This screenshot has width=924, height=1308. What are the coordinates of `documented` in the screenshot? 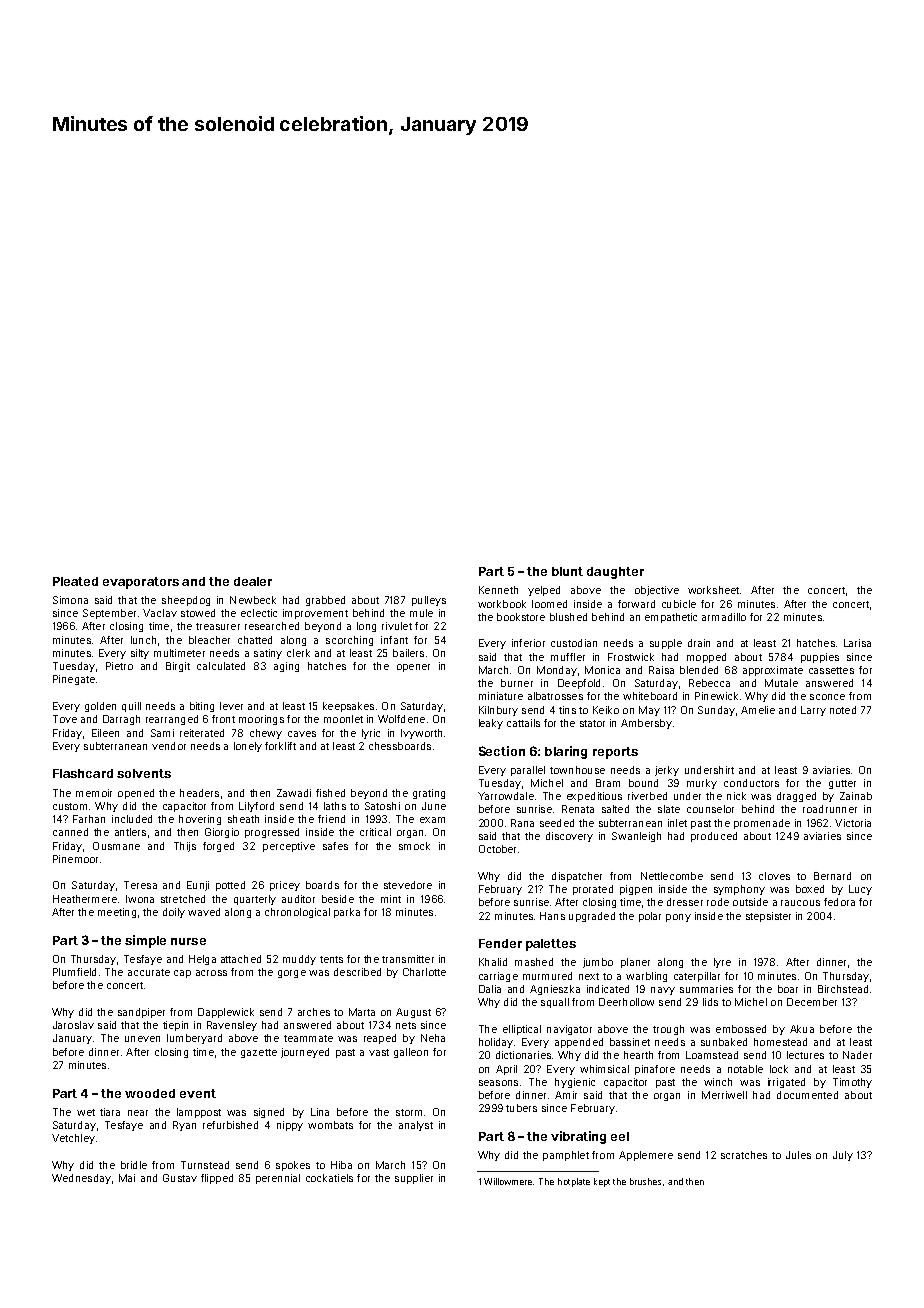 It's located at (807, 1095).
